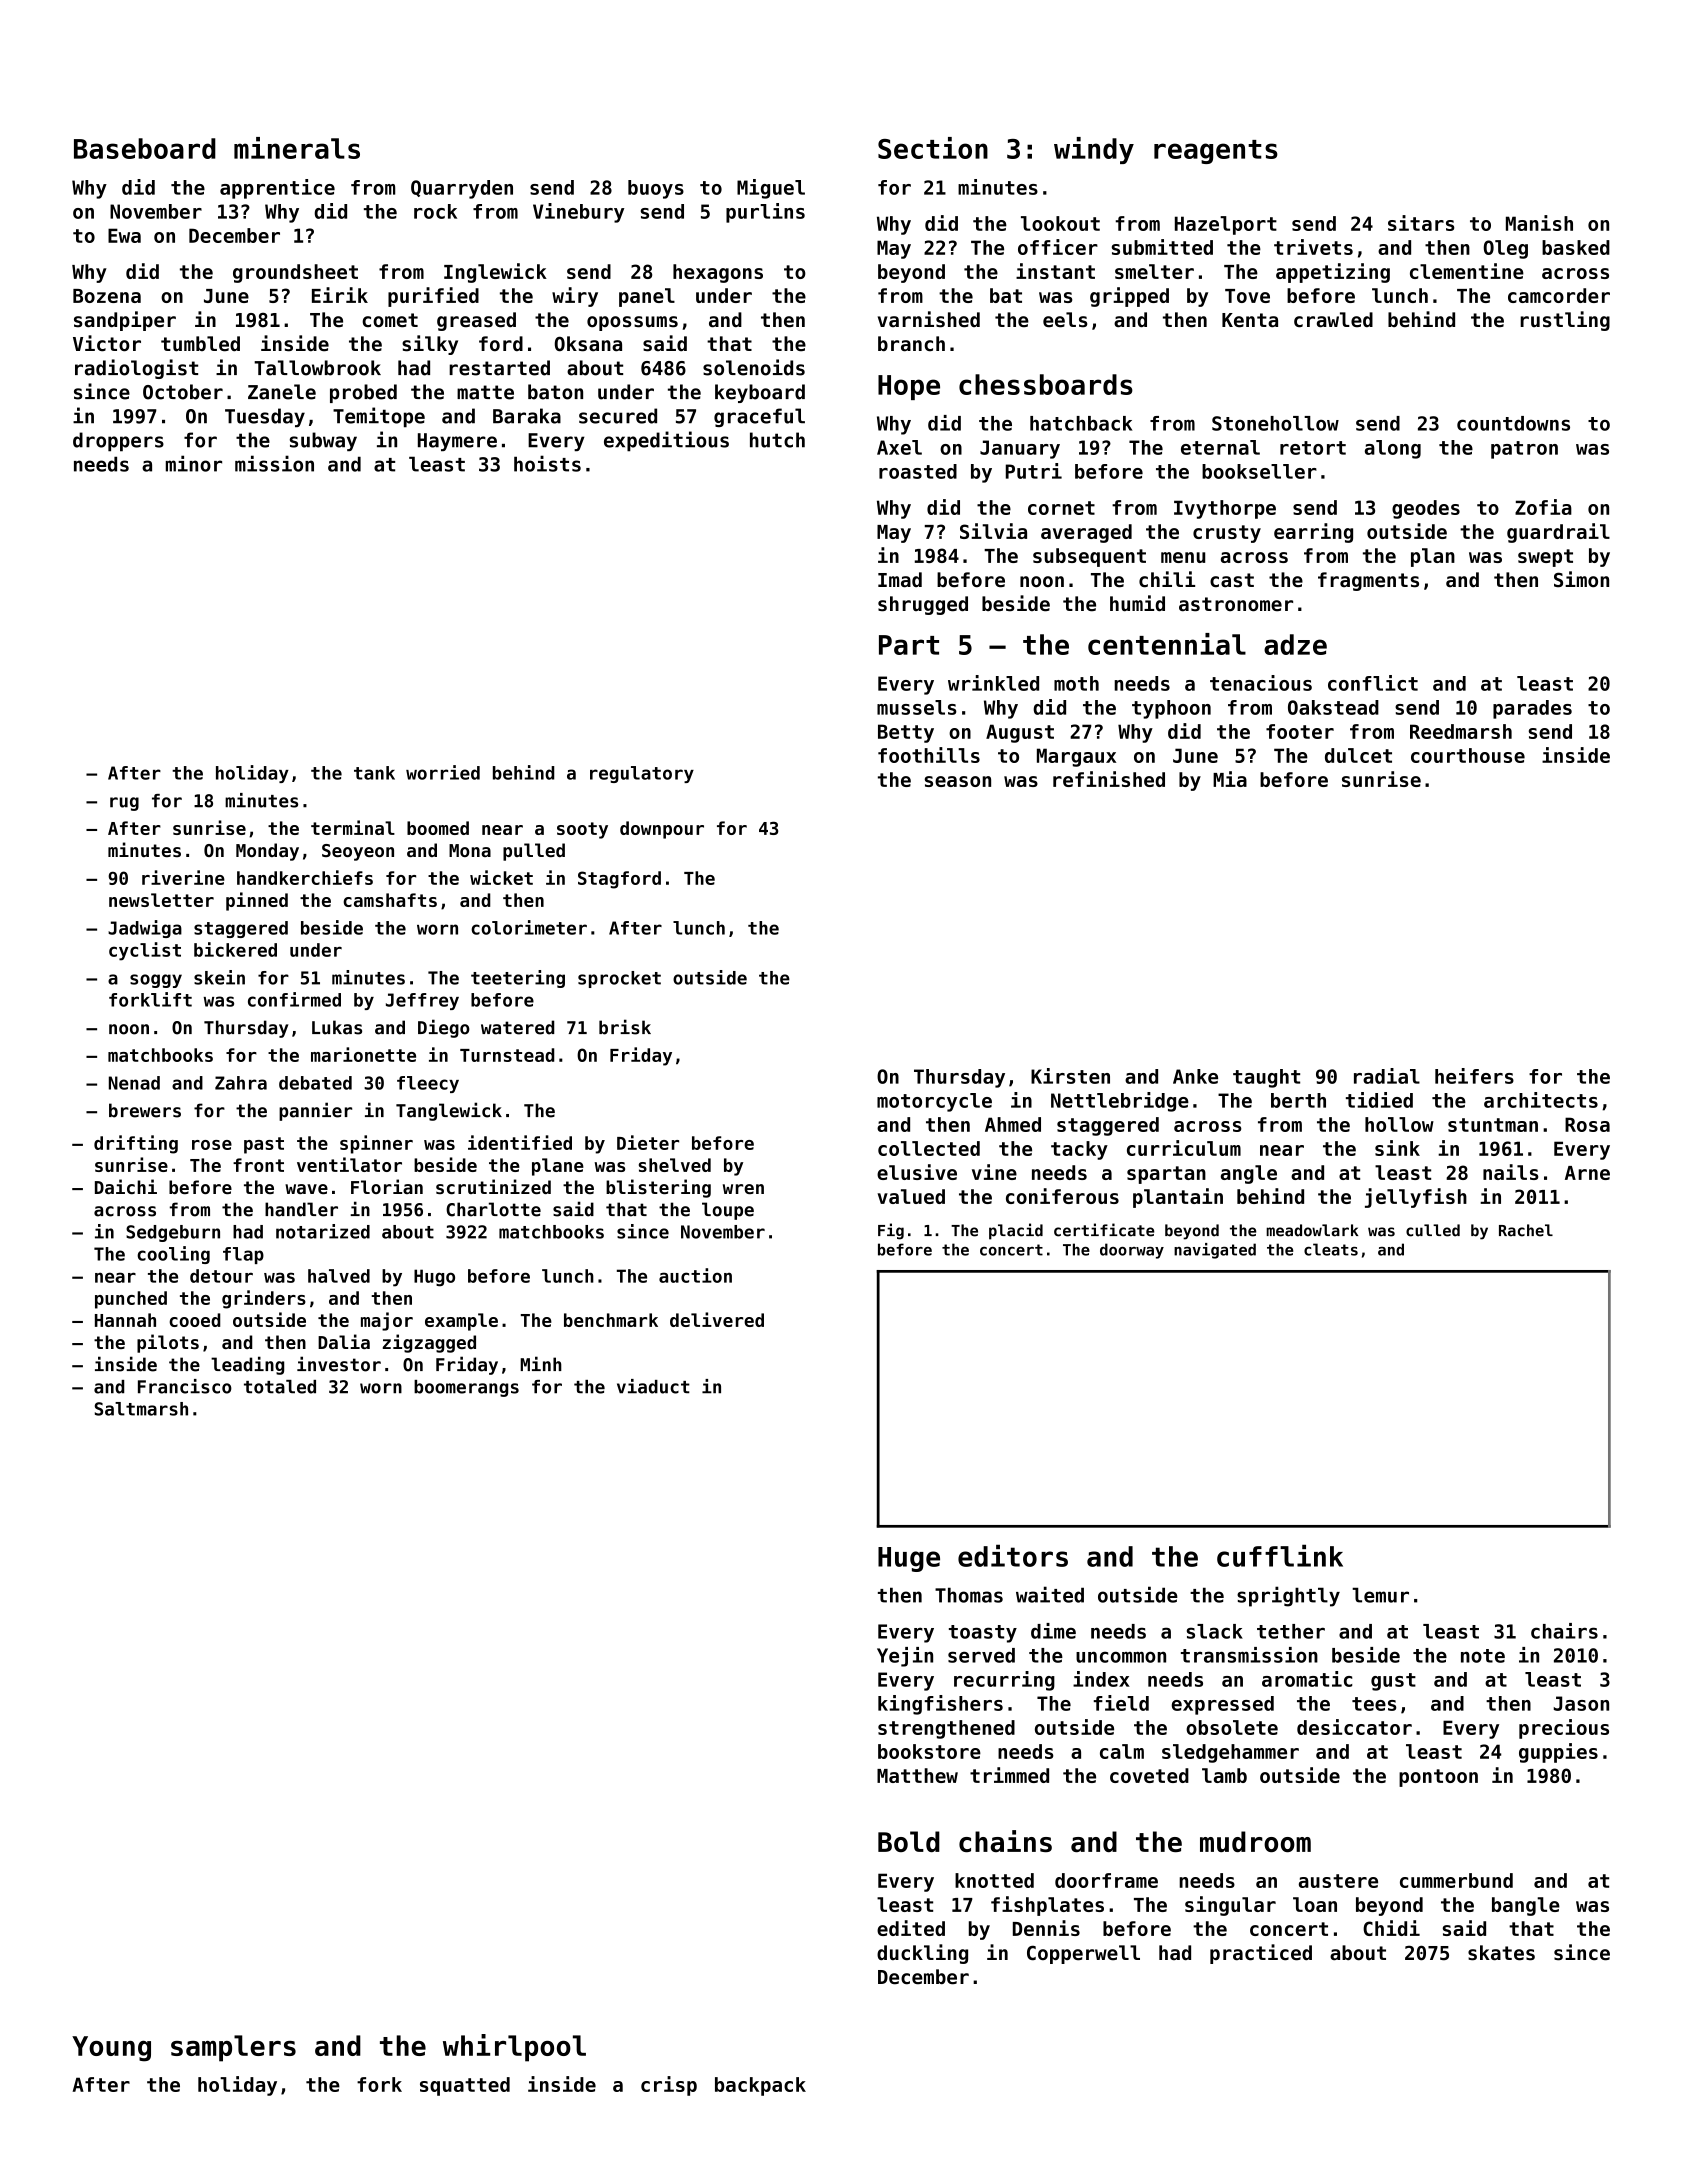  What do you see at coordinates (111, 2049) in the screenshot?
I see `Young` at bounding box center [111, 2049].
